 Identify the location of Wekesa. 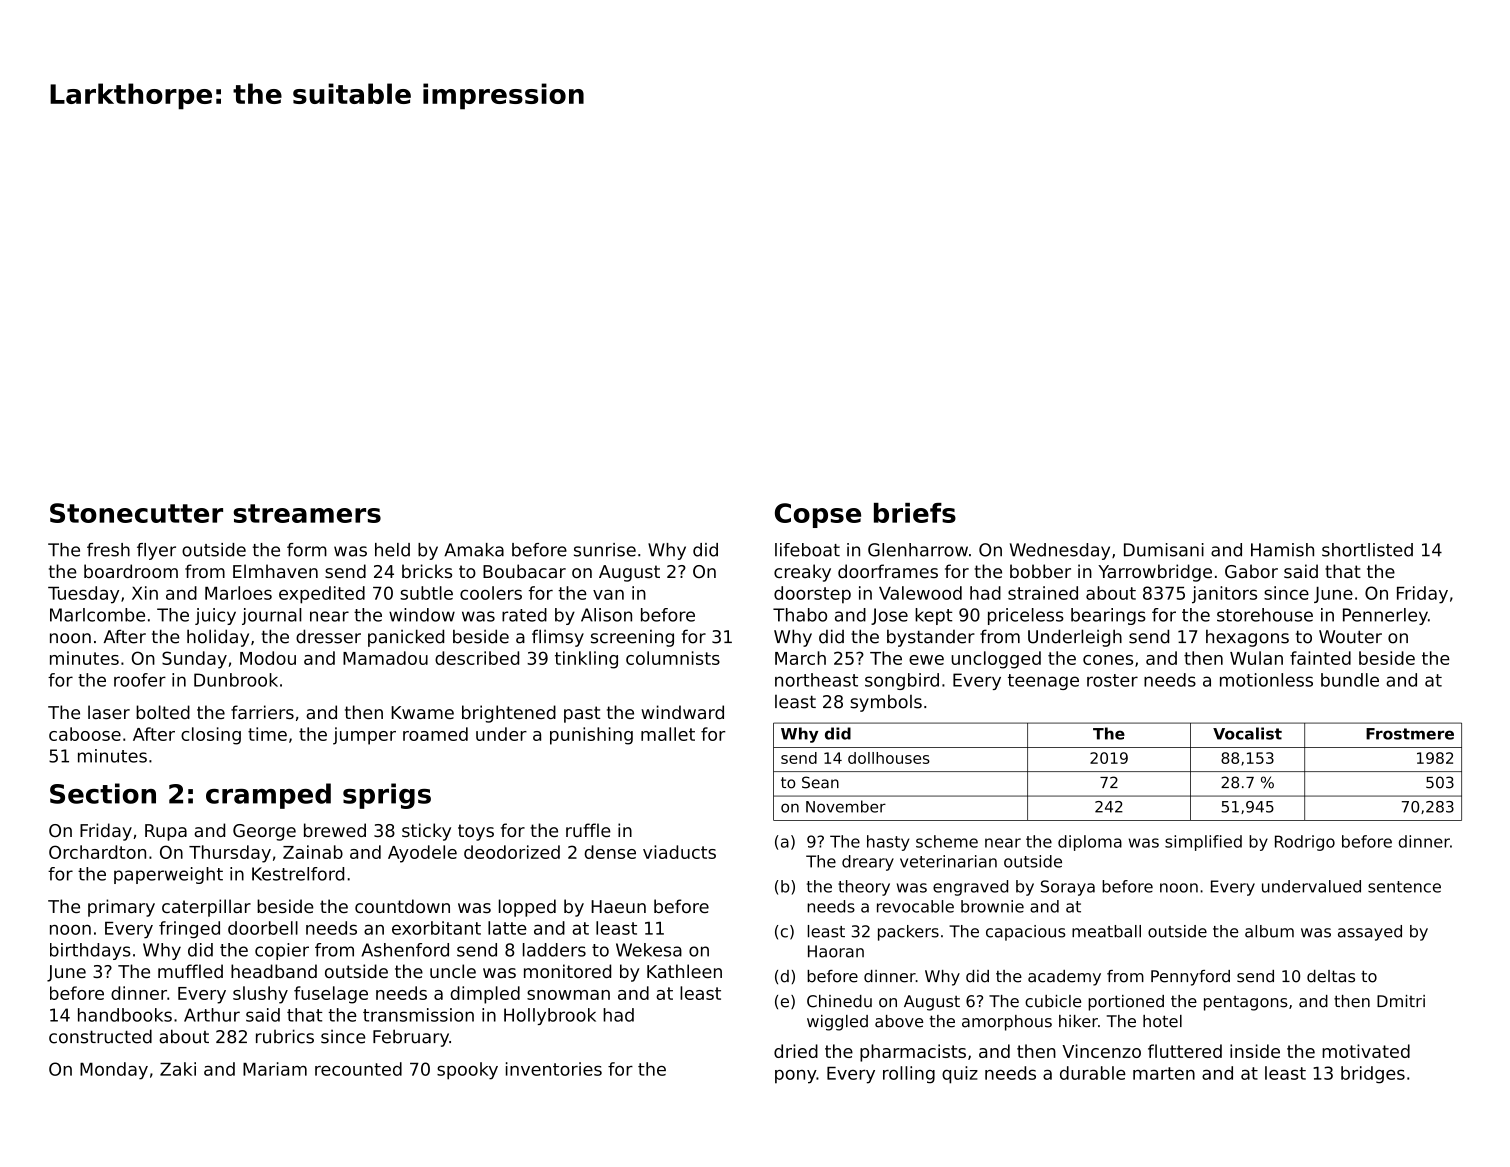
(649, 950).
